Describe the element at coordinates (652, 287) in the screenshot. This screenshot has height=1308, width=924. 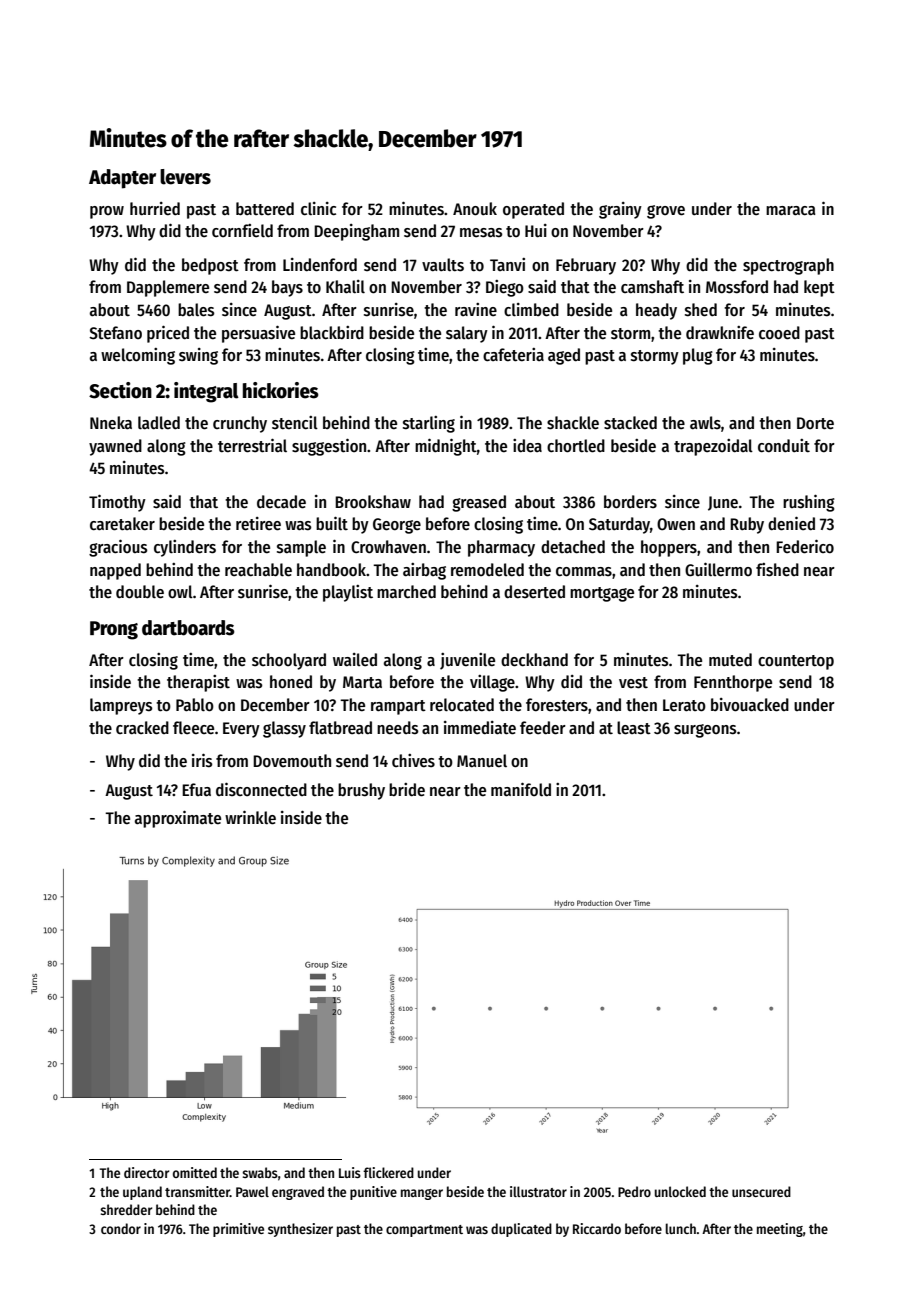
I see `camshaft` at that location.
